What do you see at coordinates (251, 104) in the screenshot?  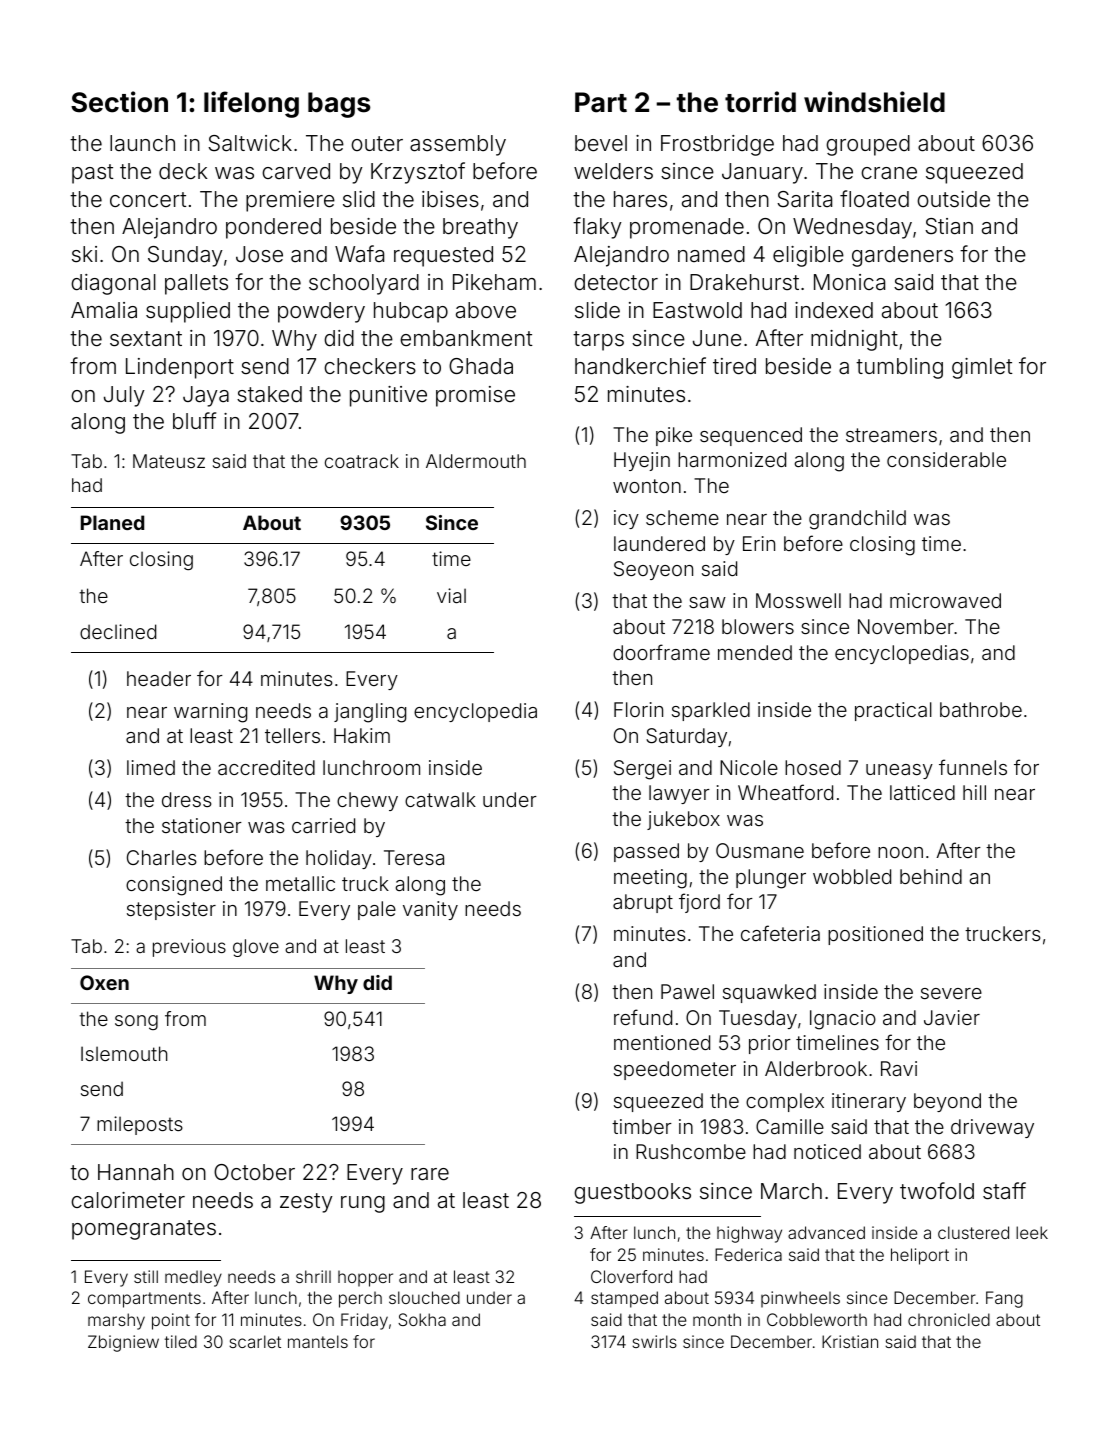 I see `lifelong` at bounding box center [251, 104].
